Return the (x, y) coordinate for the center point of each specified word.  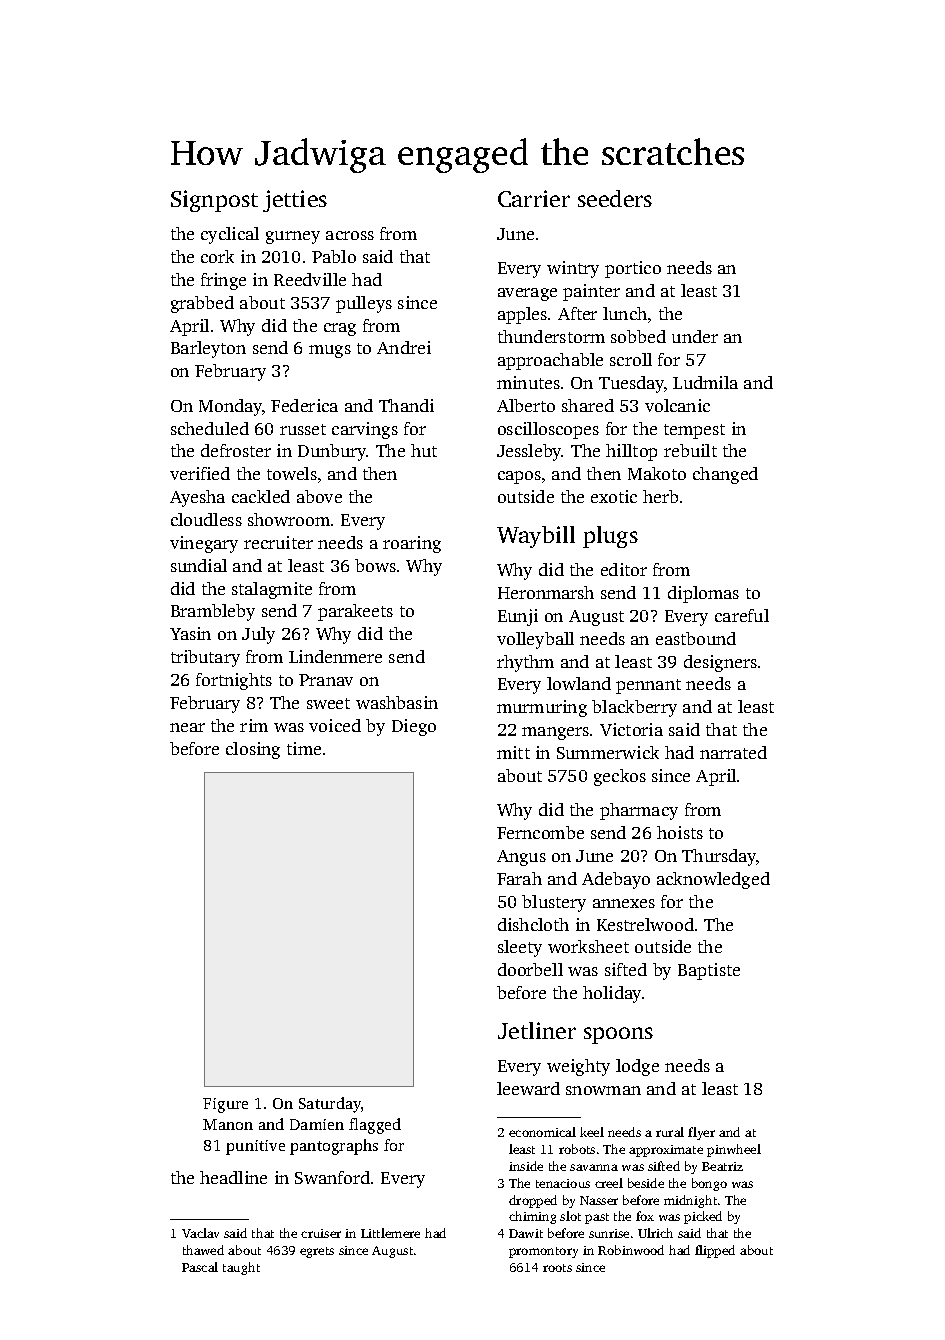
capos (519, 477)
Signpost (214, 201)
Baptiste (709, 971)
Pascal (200, 1267)
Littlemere (390, 1233)
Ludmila (705, 382)
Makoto (657, 473)
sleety (520, 948)
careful (742, 615)
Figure (225, 1105)
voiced (335, 725)
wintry (573, 269)
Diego (414, 727)
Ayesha (197, 498)
